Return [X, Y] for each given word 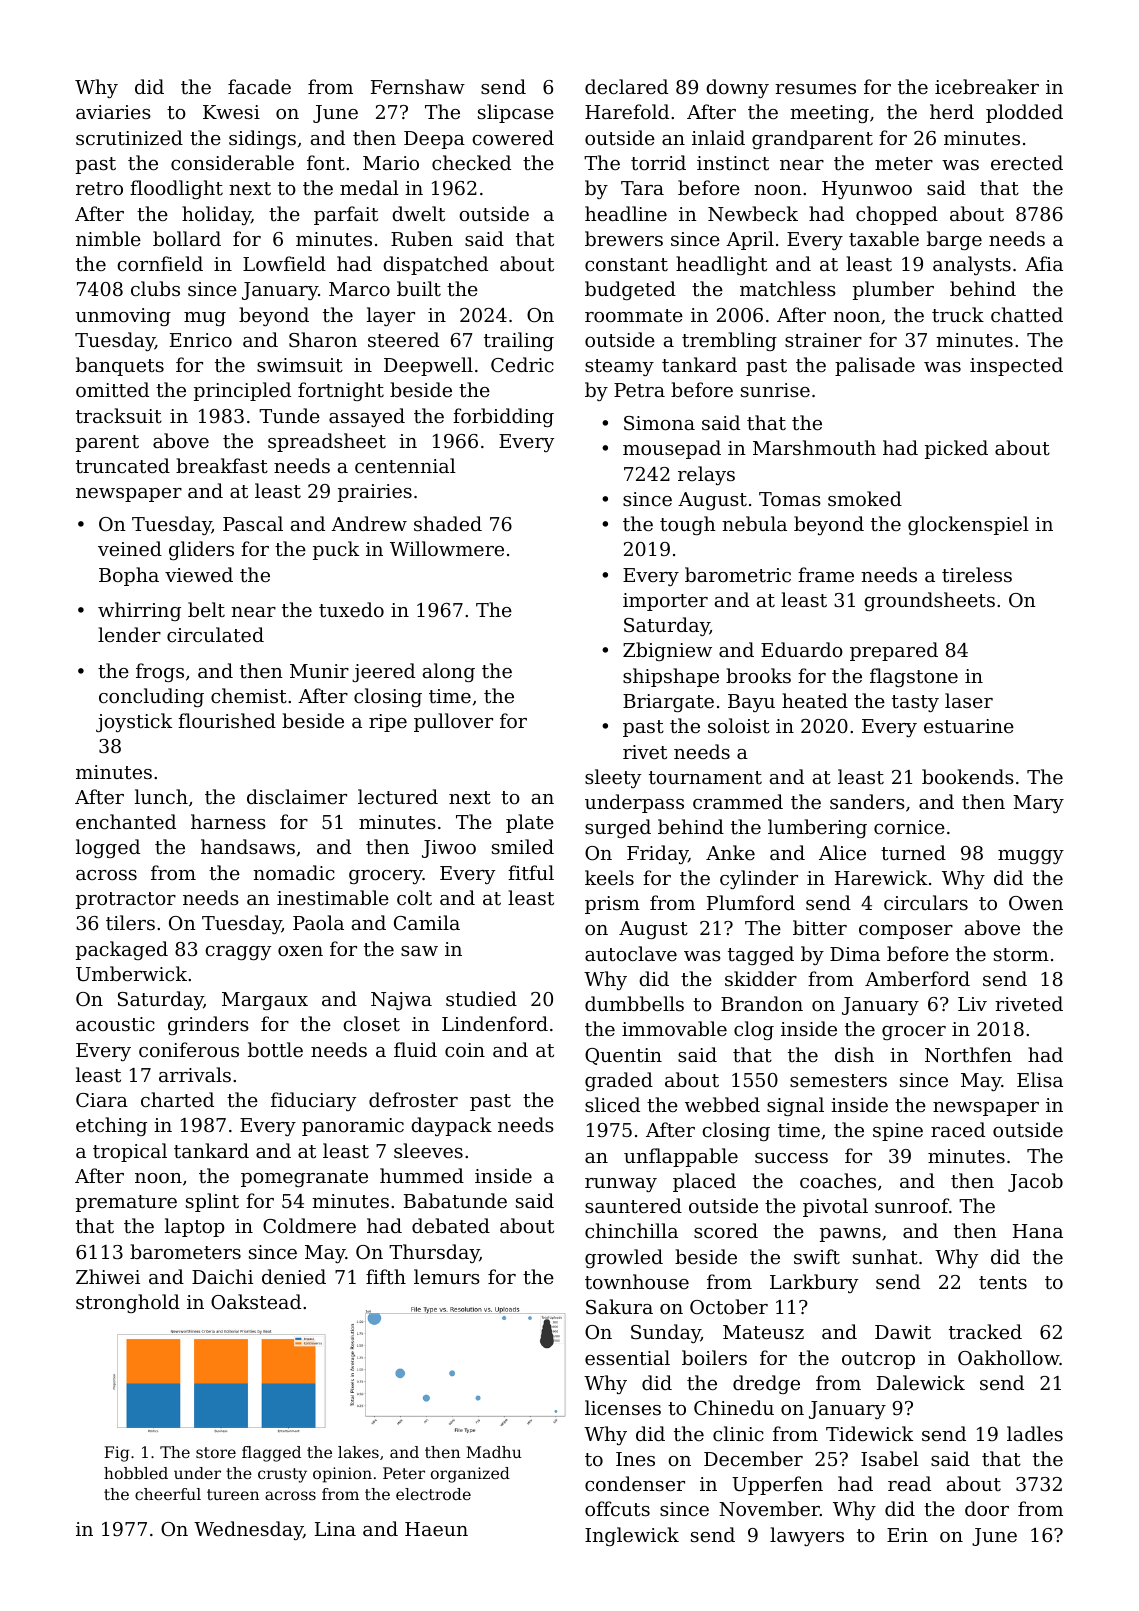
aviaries [113, 112]
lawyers [807, 1536]
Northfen [968, 1055]
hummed [422, 1175]
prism [612, 905]
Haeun [436, 1529]
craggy [238, 953]
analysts [972, 265]
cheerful [168, 1494]
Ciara [102, 1100]
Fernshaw [418, 86]
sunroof [912, 1205]
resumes [815, 89]
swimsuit [300, 365]
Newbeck [753, 213]
